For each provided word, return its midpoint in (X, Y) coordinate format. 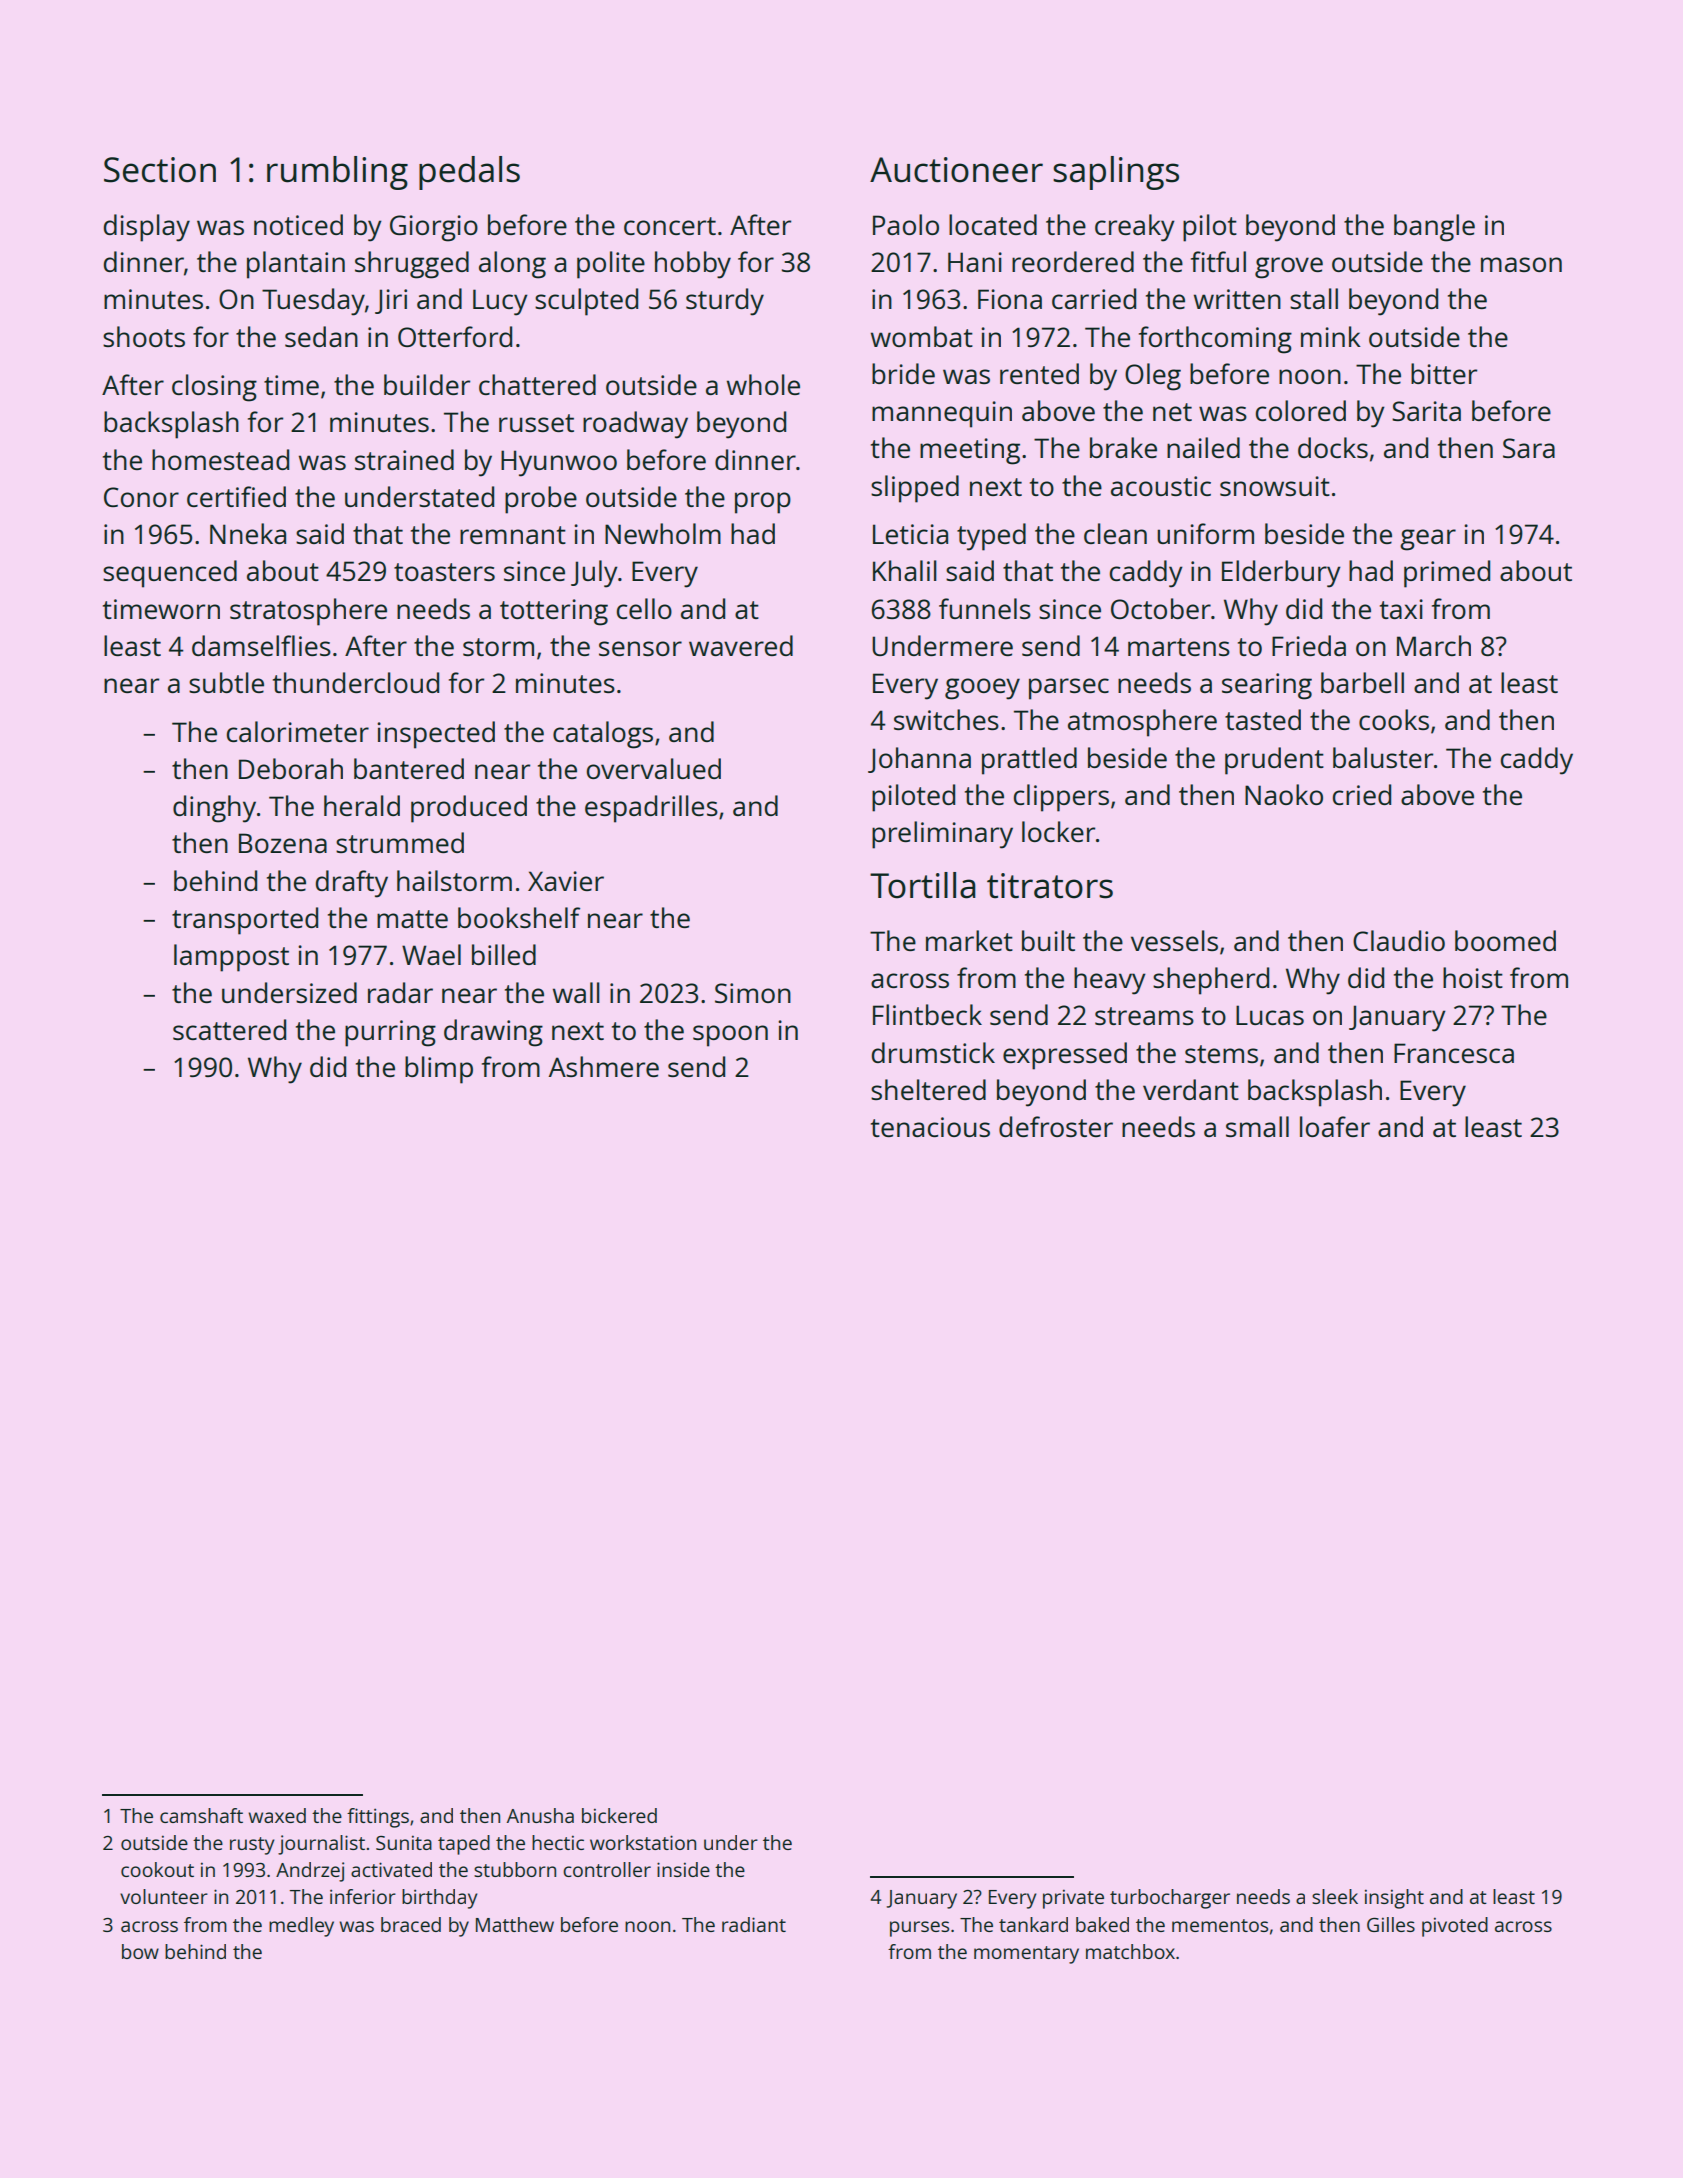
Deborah (291, 768)
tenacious (930, 1127)
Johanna (919, 760)
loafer (1335, 1126)
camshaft (201, 1815)
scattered (229, 1029)
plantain (296, 265)
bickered (619, 1815)
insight (1394, 1899)
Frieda (1309, 645)
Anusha (540, 1815)
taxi (1401, 609)
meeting (970, 451)
